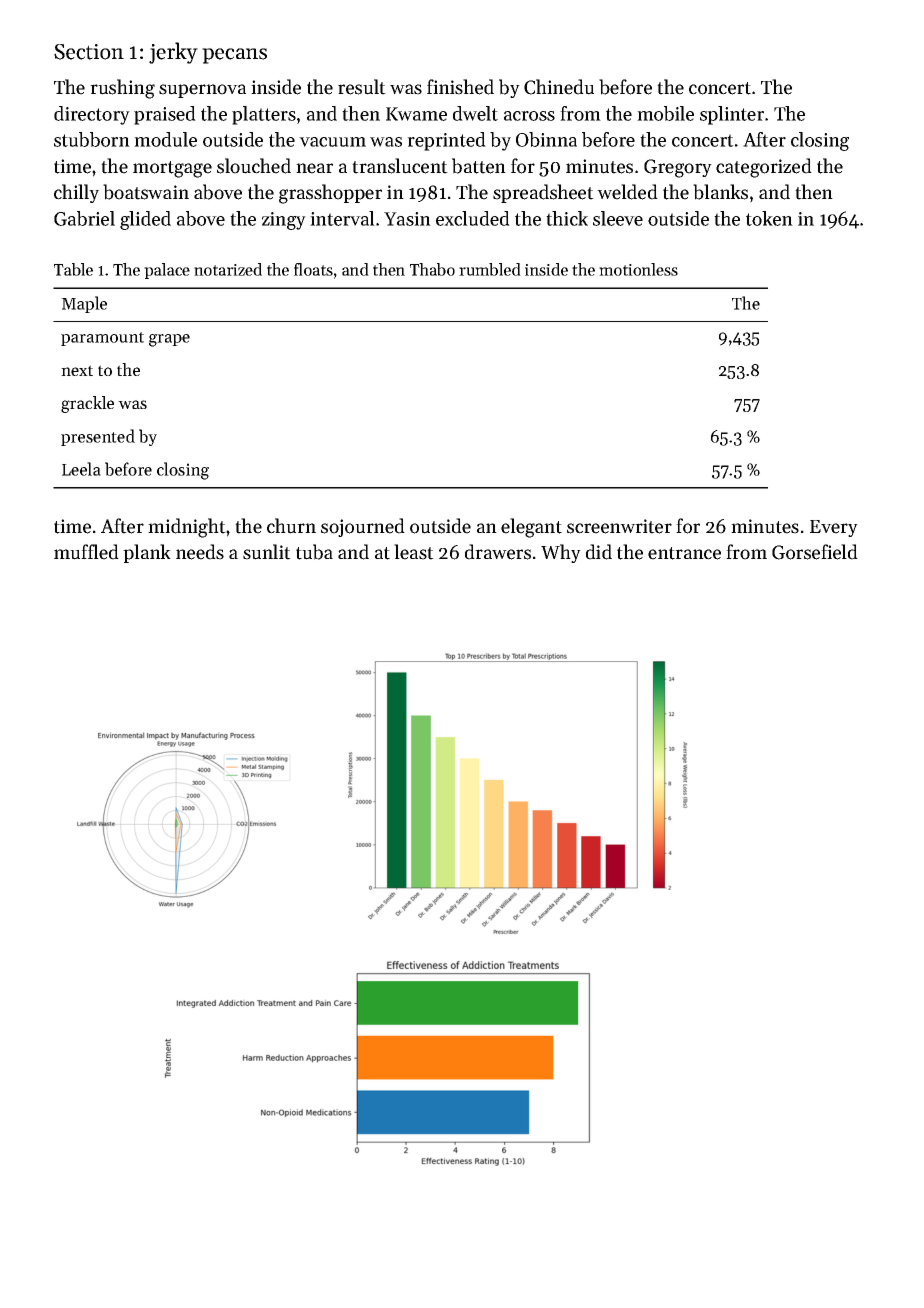 This screenshot has width=924, height=1308. What do you see at coordinates (86, 552) in the screenshot?
I see `muffled` at bounding box center [86, 552].
